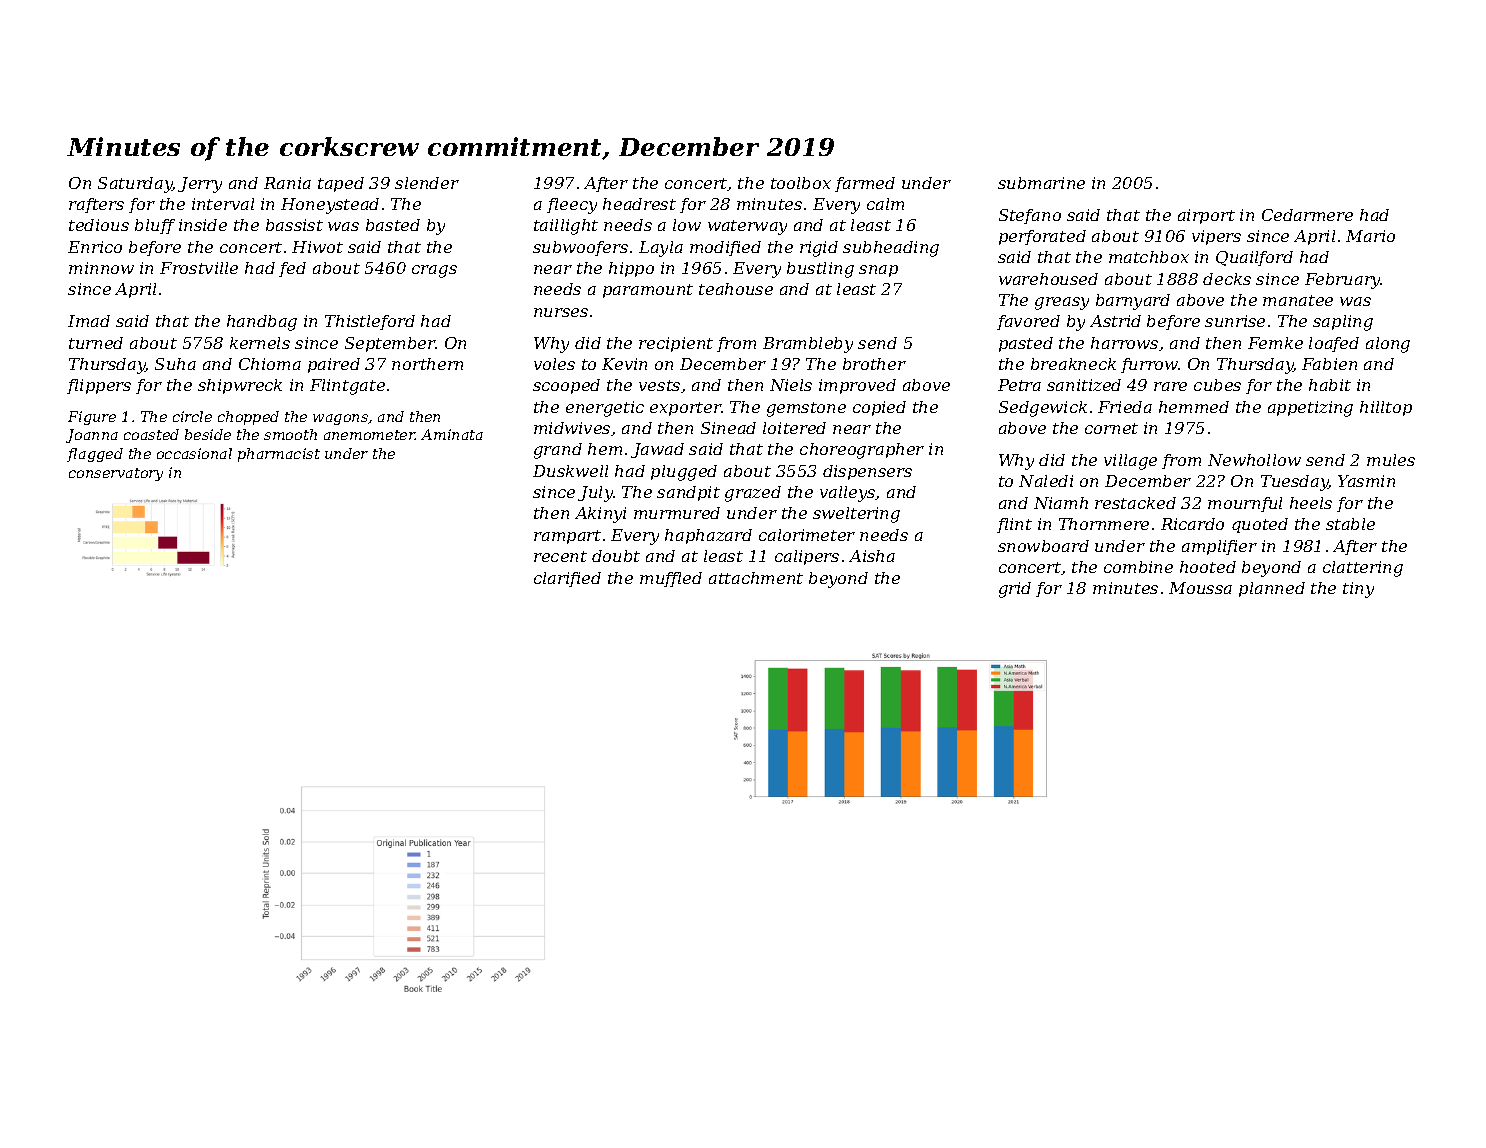 The image size is (1486, 1148). What do you see at coordinates (1216, 237) in the screenshot?
I see `vipers` at bounding box center [1216, 237].
